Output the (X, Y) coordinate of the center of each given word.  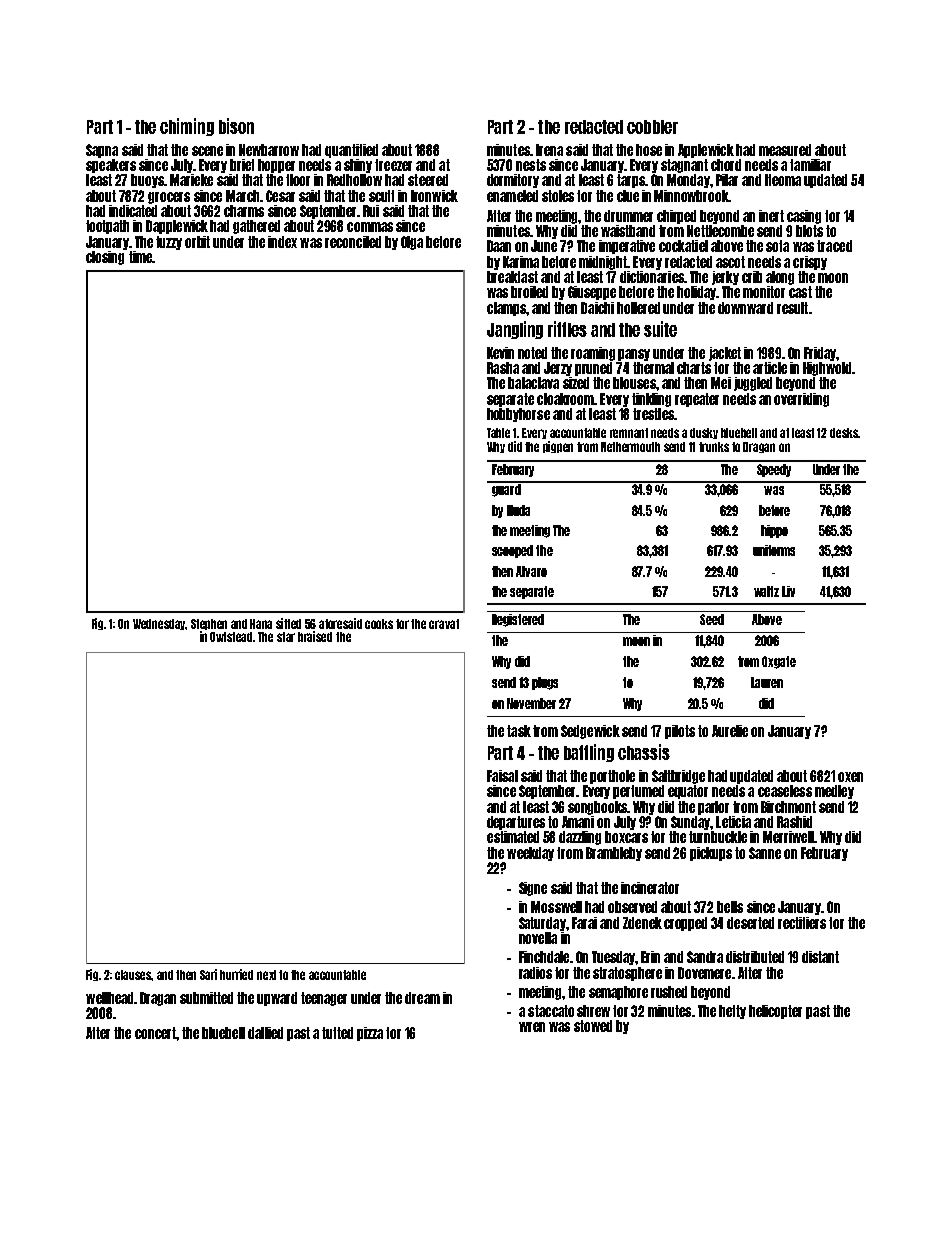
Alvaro (531, 571)
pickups (711, 854)
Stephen (209, 624)
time (140, 257)
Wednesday (159, 624)
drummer (628, 216)
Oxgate (779, 662)
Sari (208, 974)
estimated (513, 837)
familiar (810, 165)
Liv (788, 591)
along (780, 278)
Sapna (102, 151)
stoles (558, 196)
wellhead (110, 998)
